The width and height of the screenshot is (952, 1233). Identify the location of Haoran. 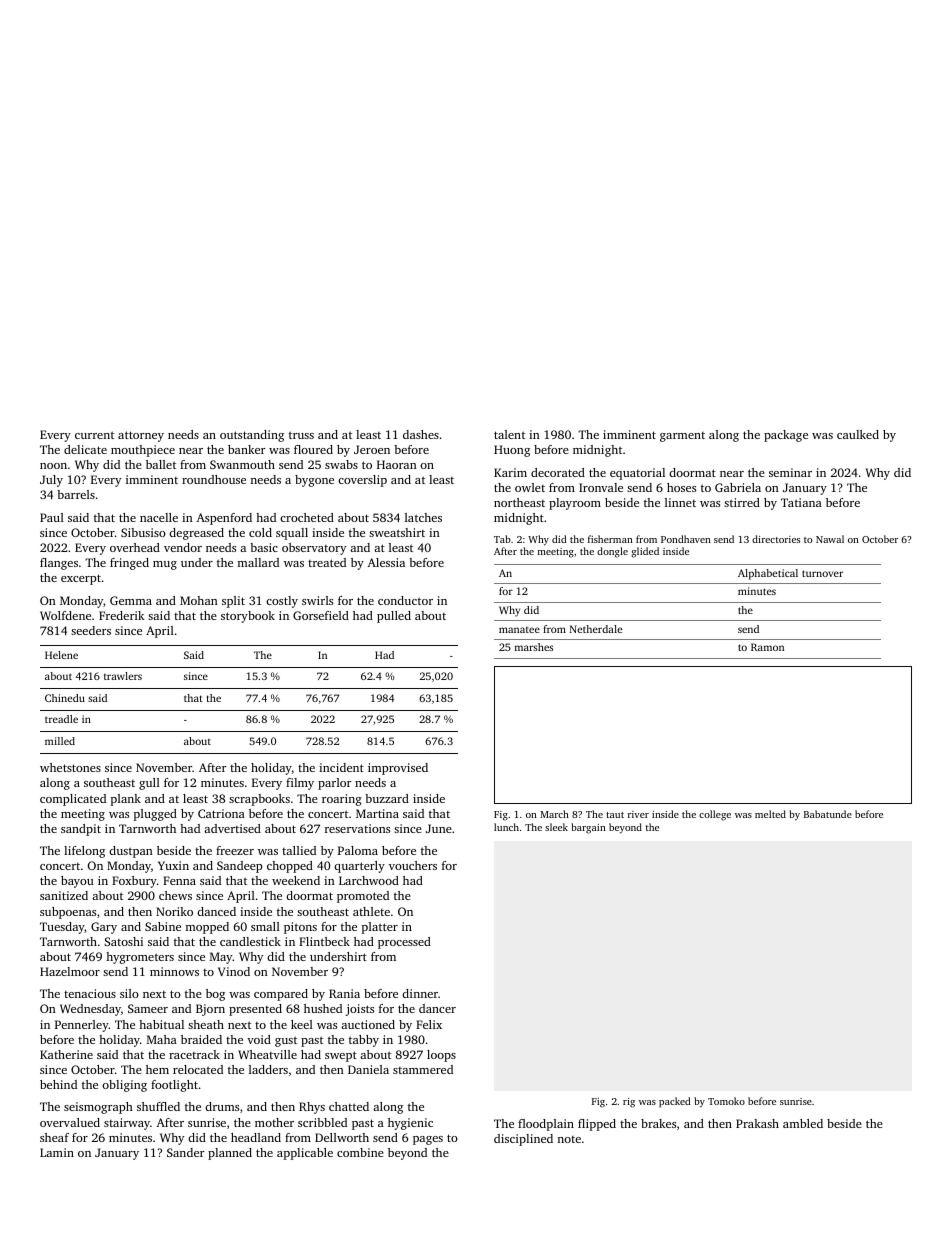
(397, 464).
